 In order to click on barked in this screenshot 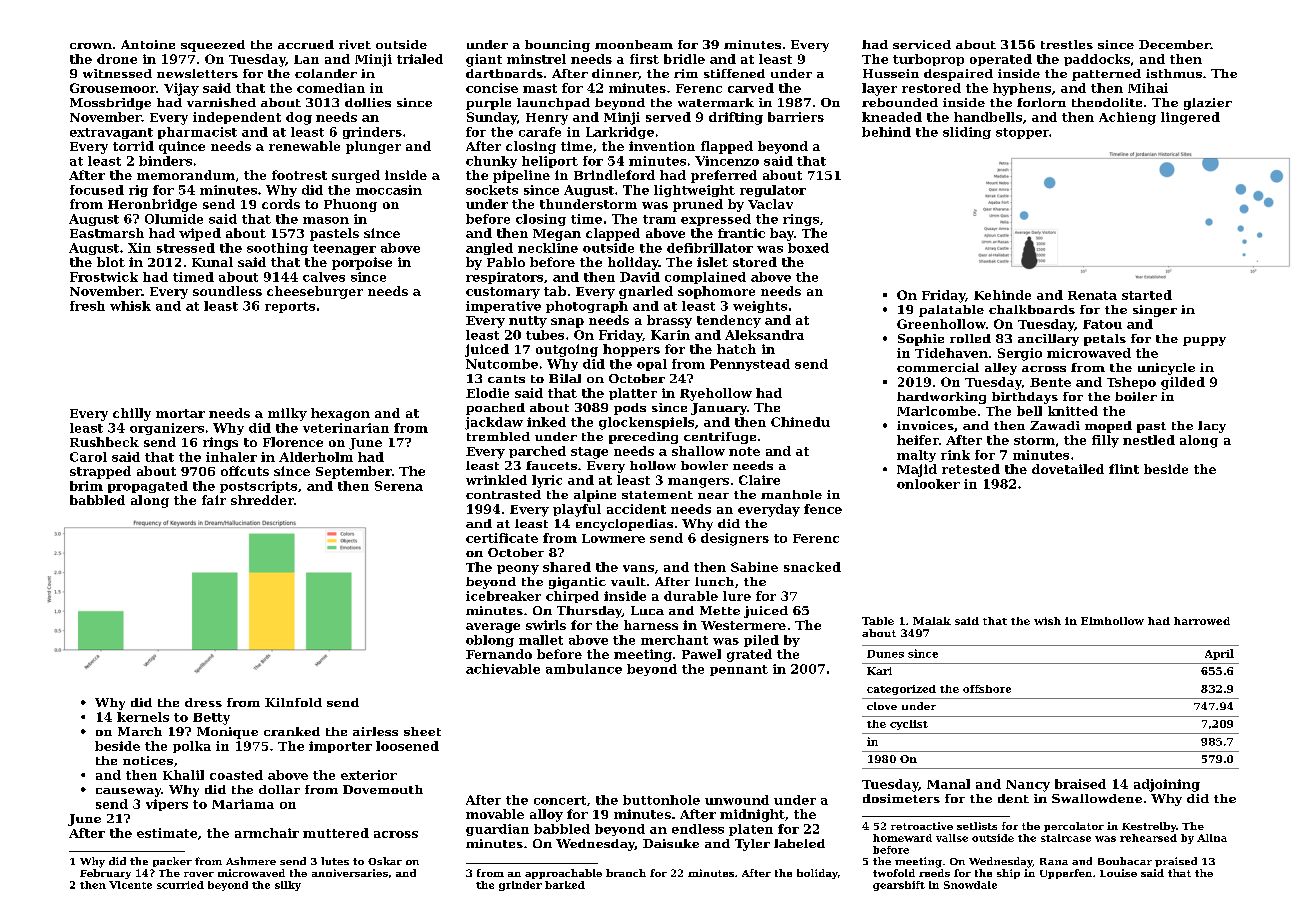, I will do `click(565, 885)`.
